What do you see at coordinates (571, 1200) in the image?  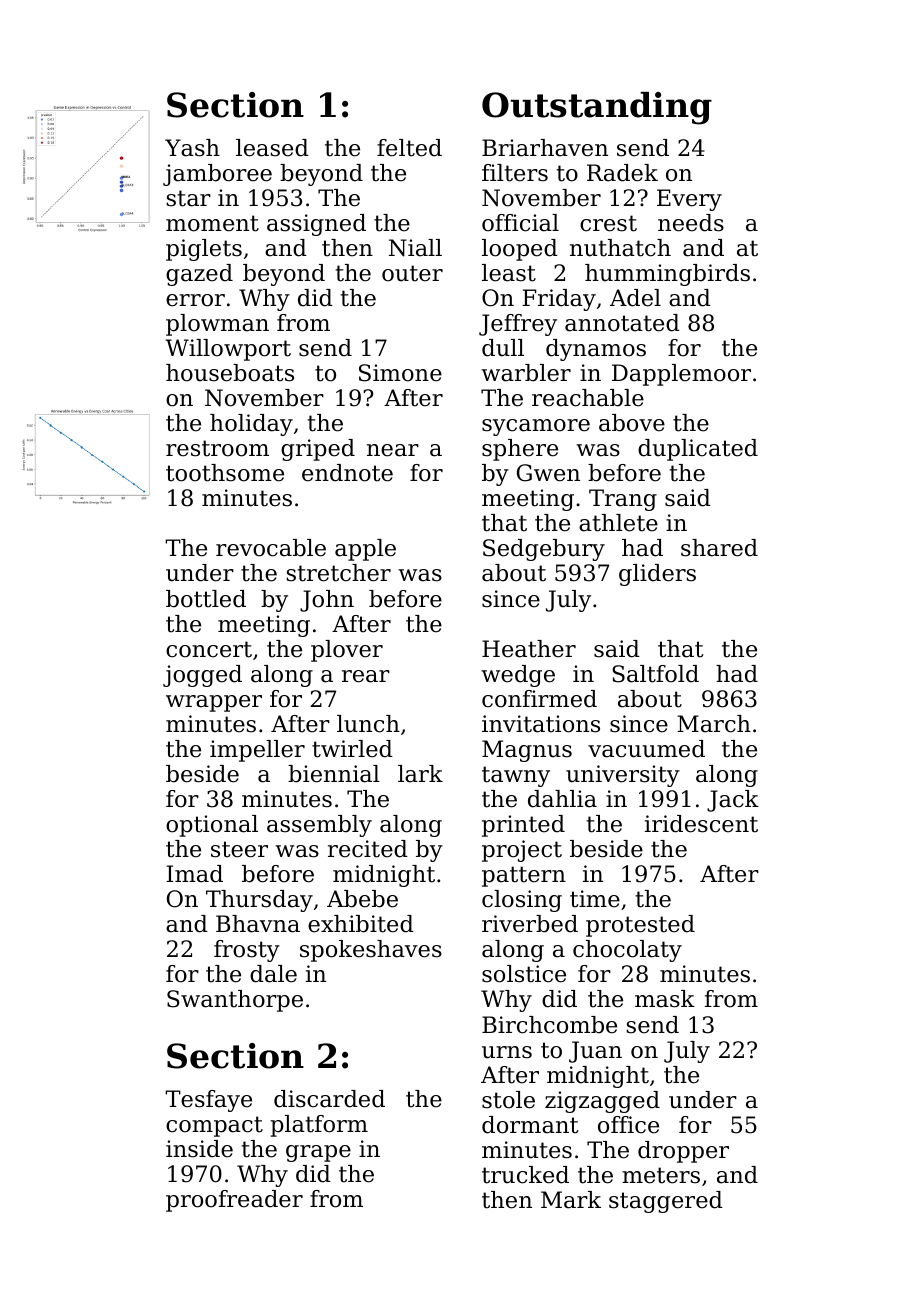 I see `Mark` at bounding box center [571, 1200].
